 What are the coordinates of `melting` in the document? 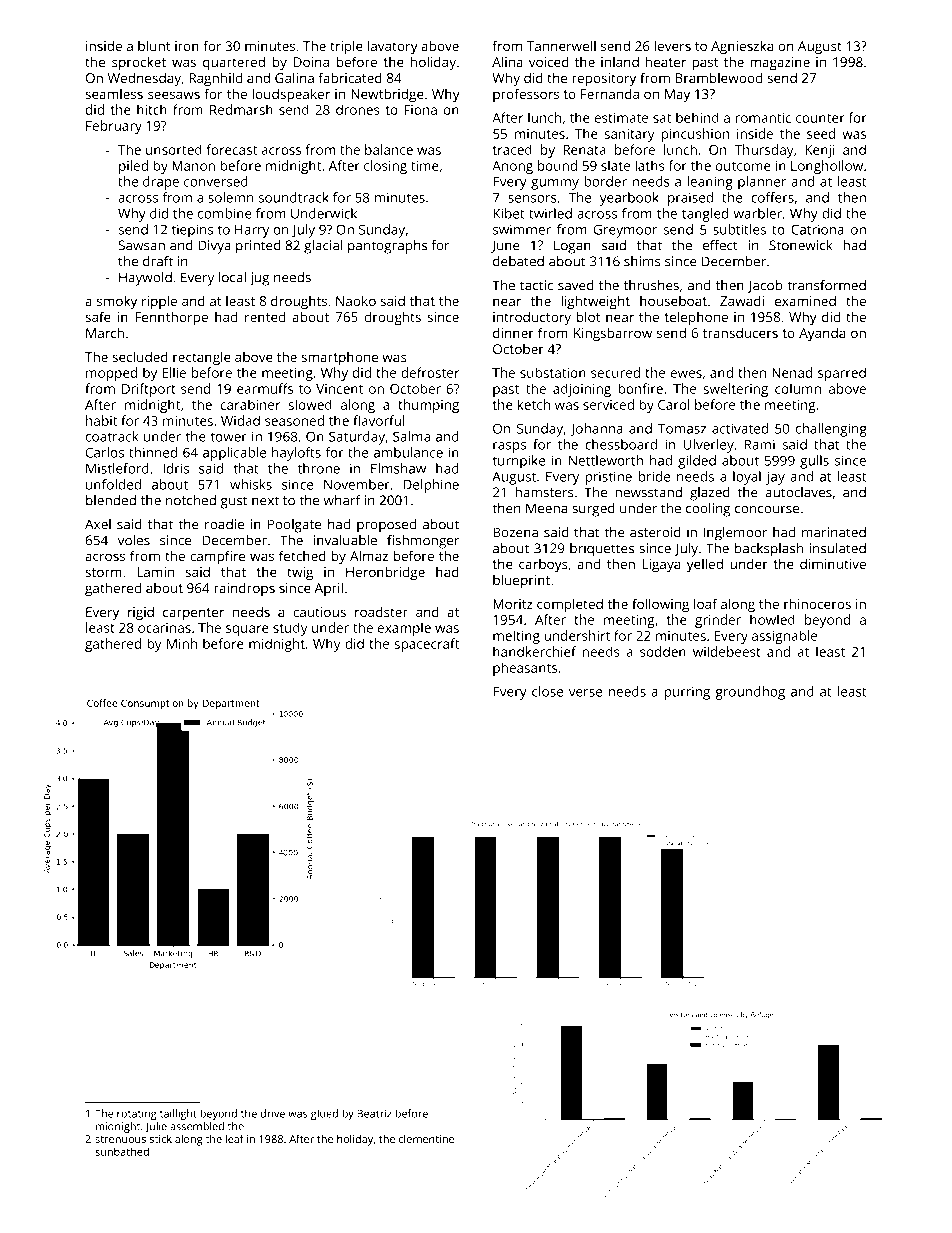 It's located at (516, 637).
